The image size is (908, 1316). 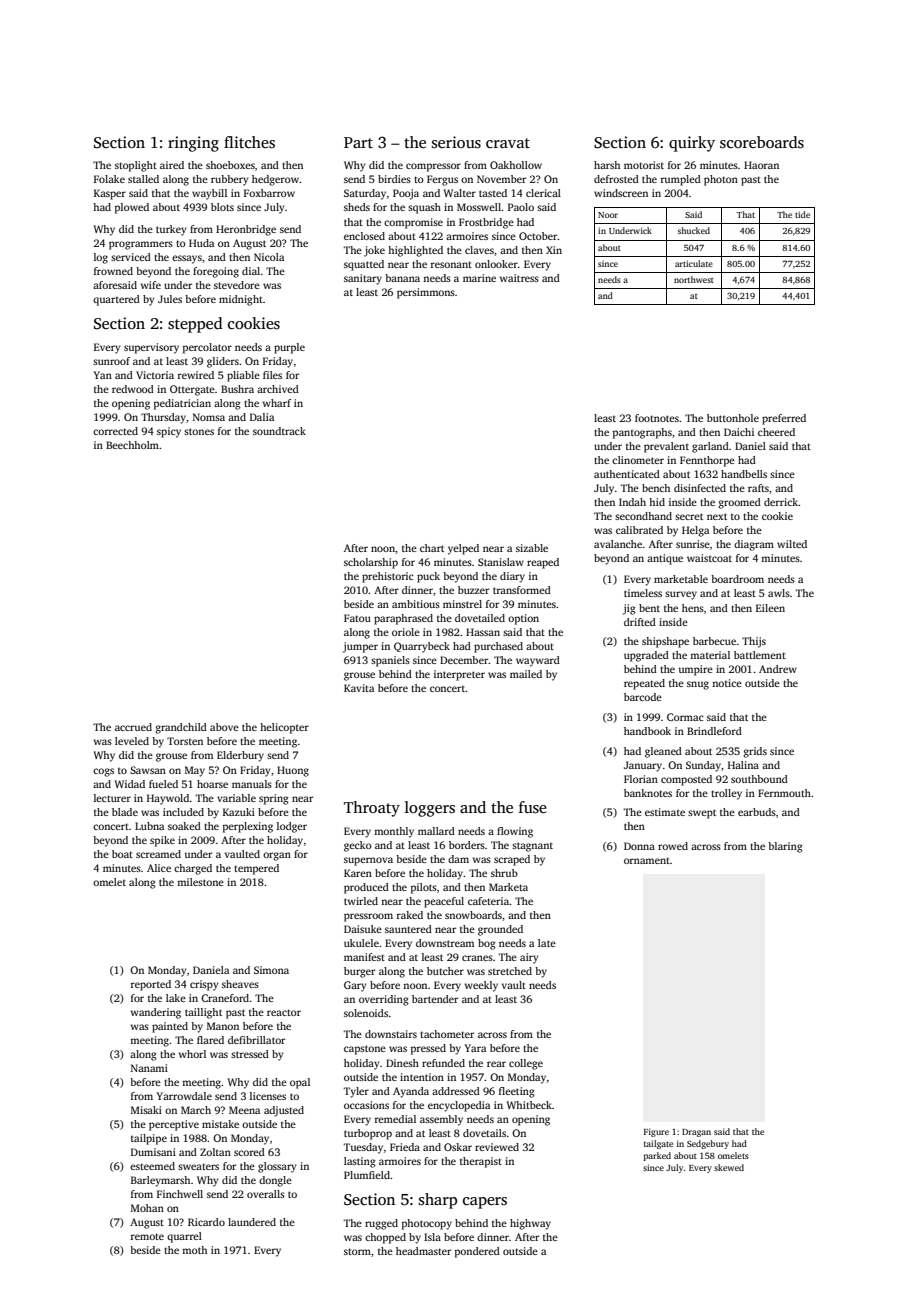 What do you see at coordinates (516, 165) in the screenshot?
I see `Oakhollow` at bounding box center [516, 165].
